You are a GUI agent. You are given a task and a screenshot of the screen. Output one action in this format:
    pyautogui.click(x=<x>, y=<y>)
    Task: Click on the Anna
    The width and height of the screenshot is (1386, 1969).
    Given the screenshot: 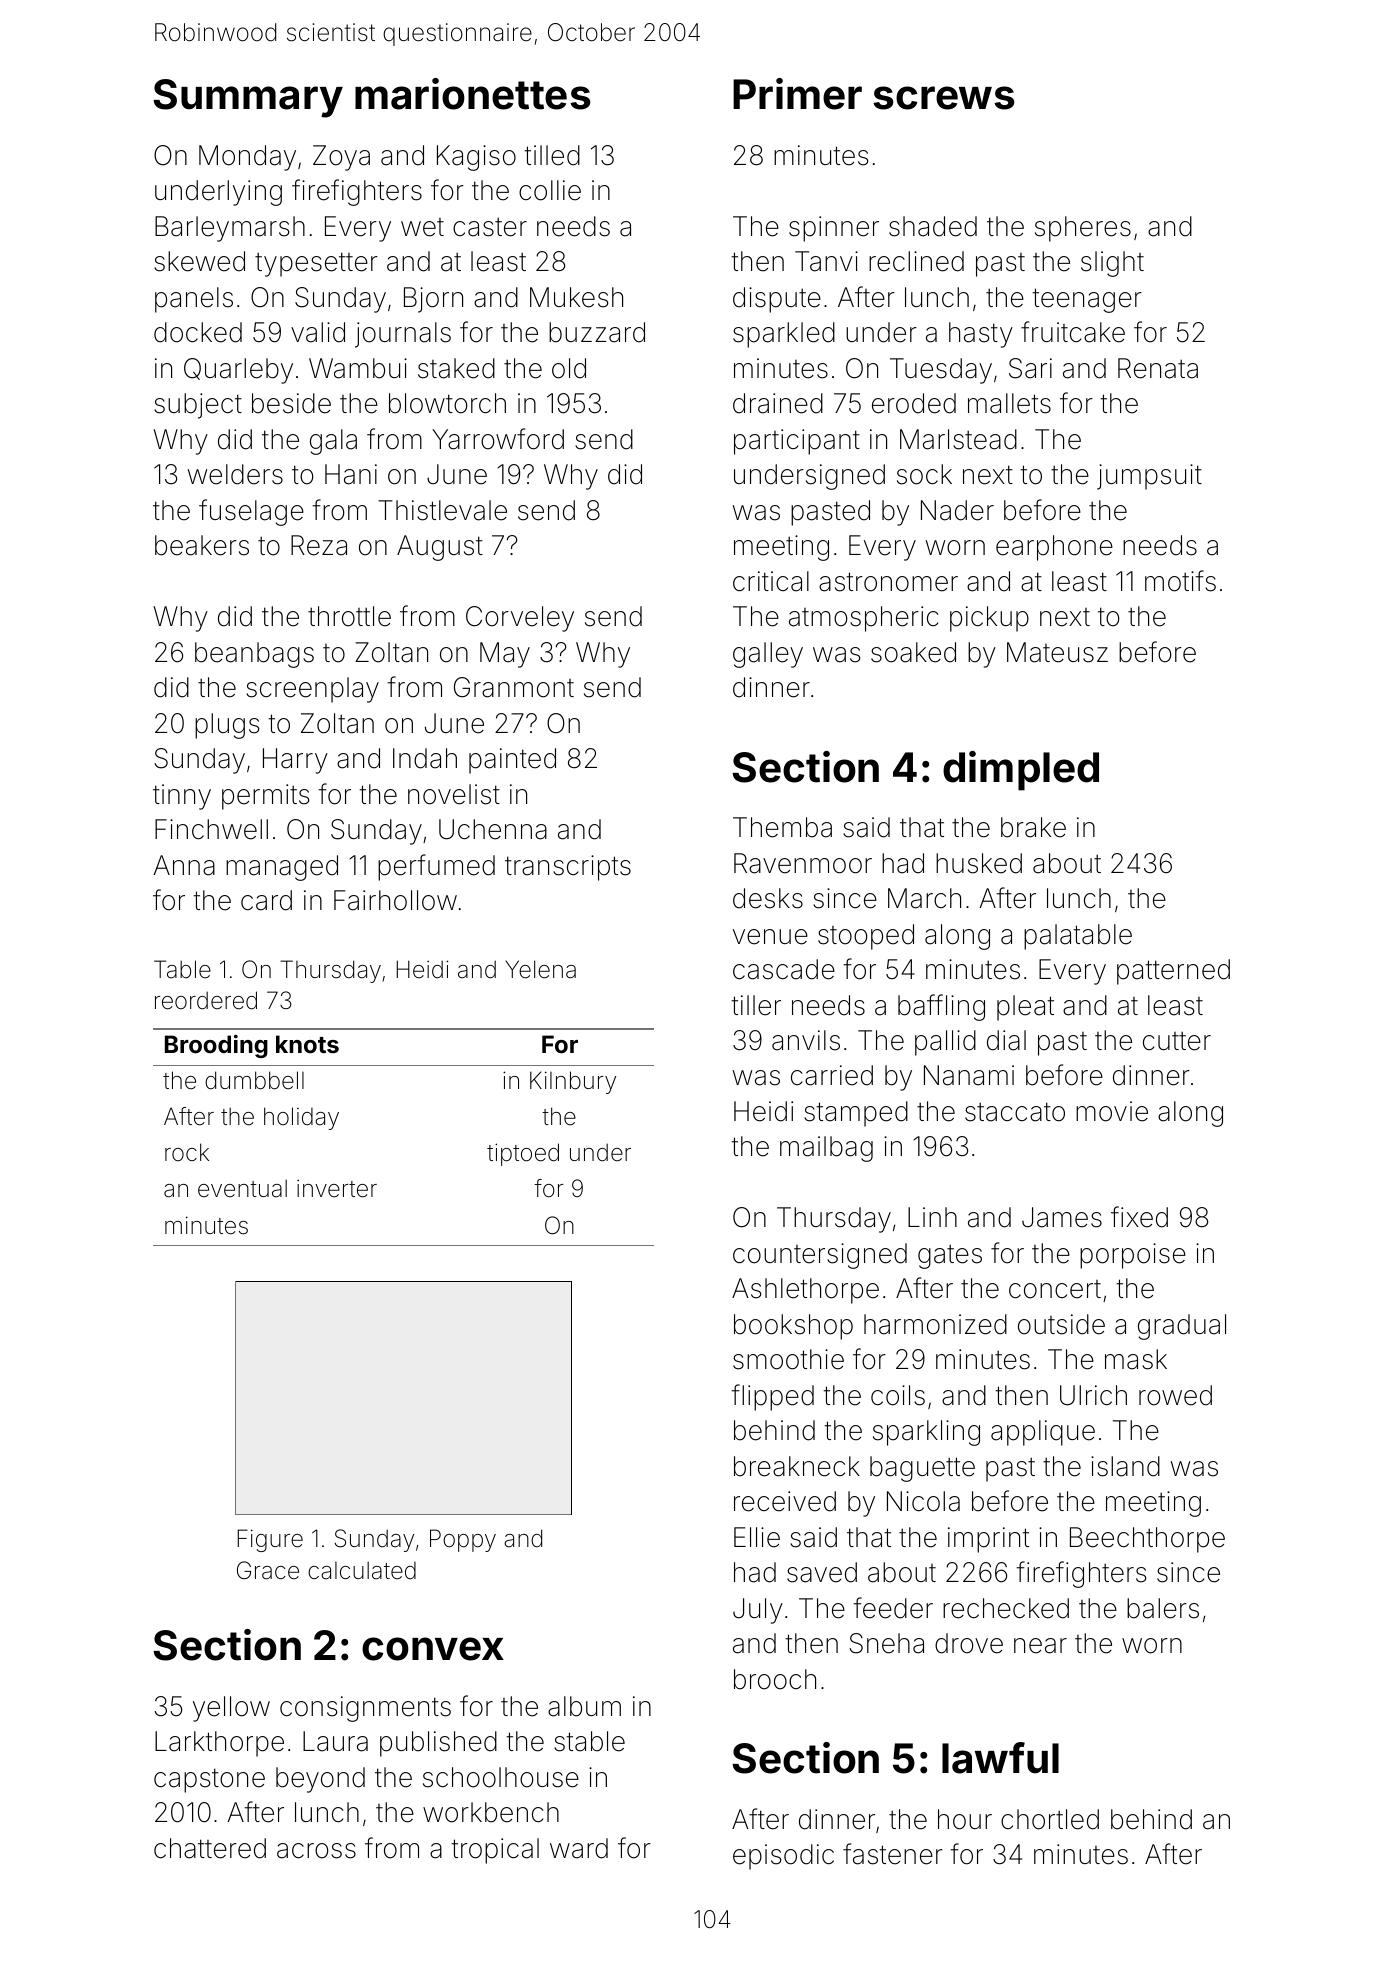 What is the action you would take?
    pyautogui.click(x=184, y=865)
